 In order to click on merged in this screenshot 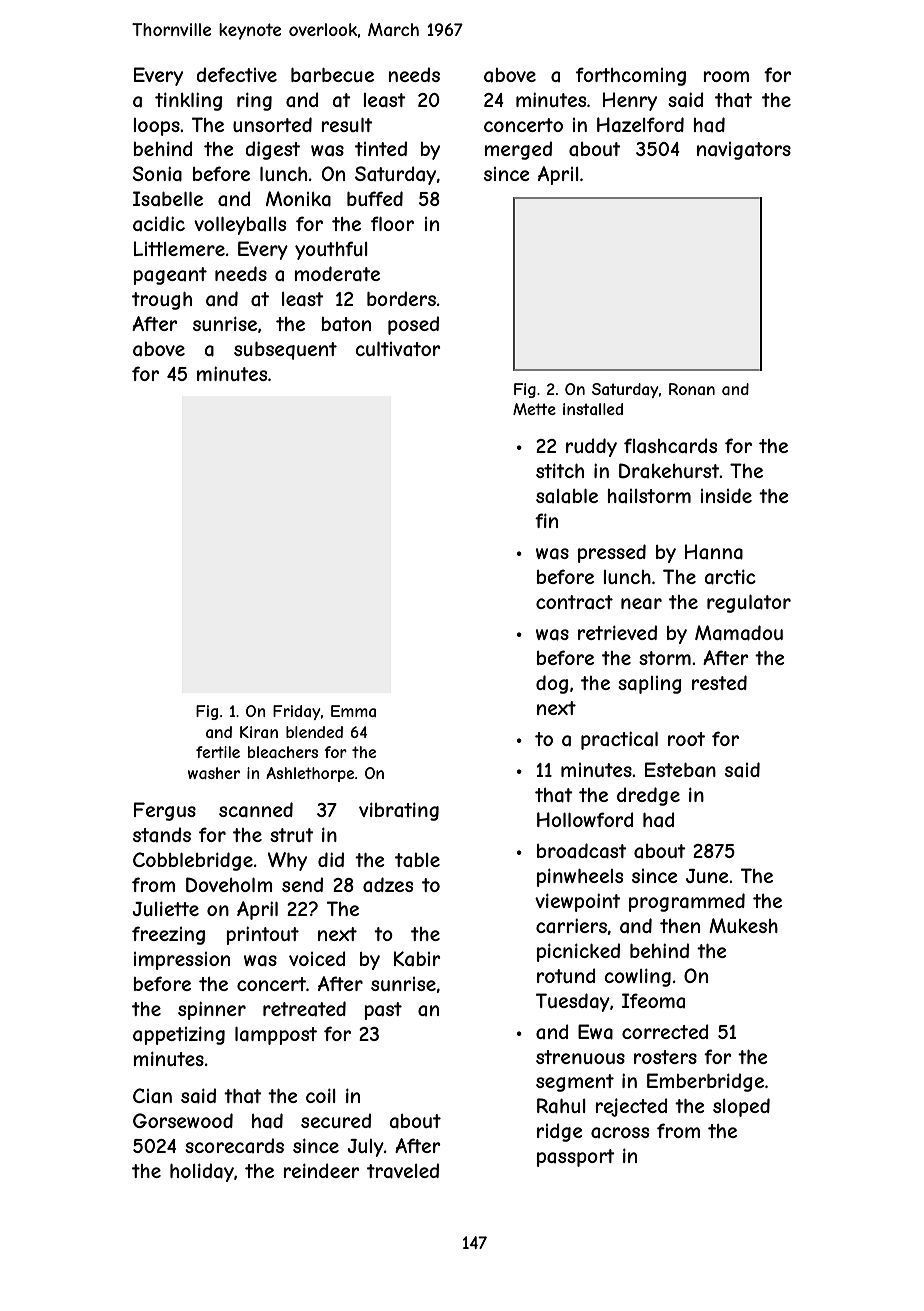, I will do `click(518, 150)`.
